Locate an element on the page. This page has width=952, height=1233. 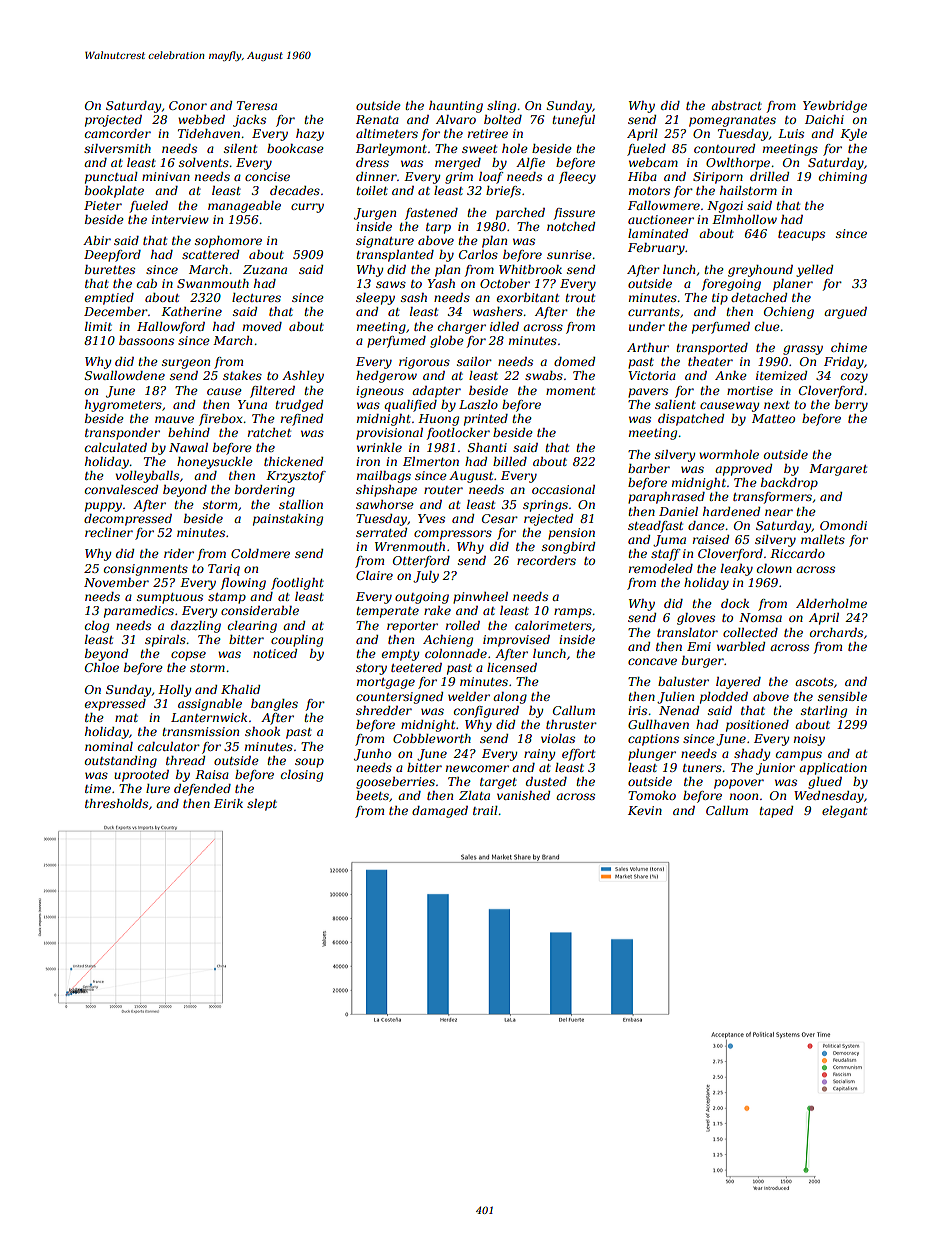
backdrop is located at coordinates (789, 484).
